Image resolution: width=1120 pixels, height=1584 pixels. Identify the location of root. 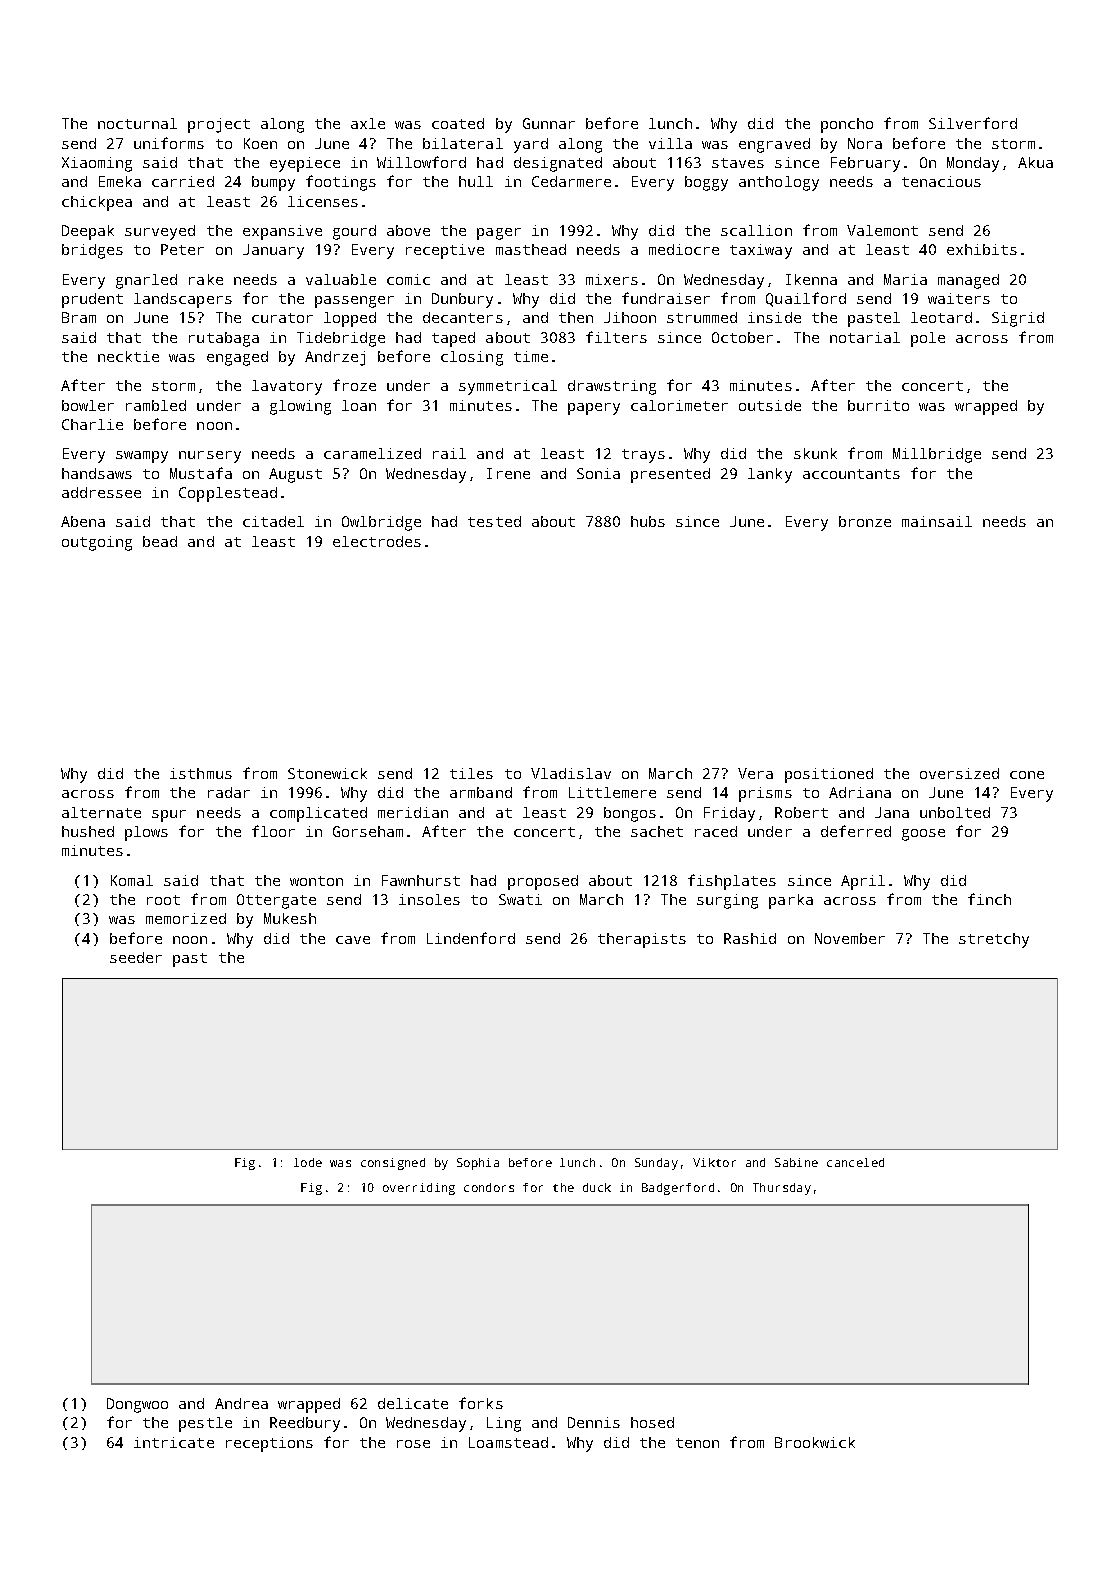
(163, 900).
